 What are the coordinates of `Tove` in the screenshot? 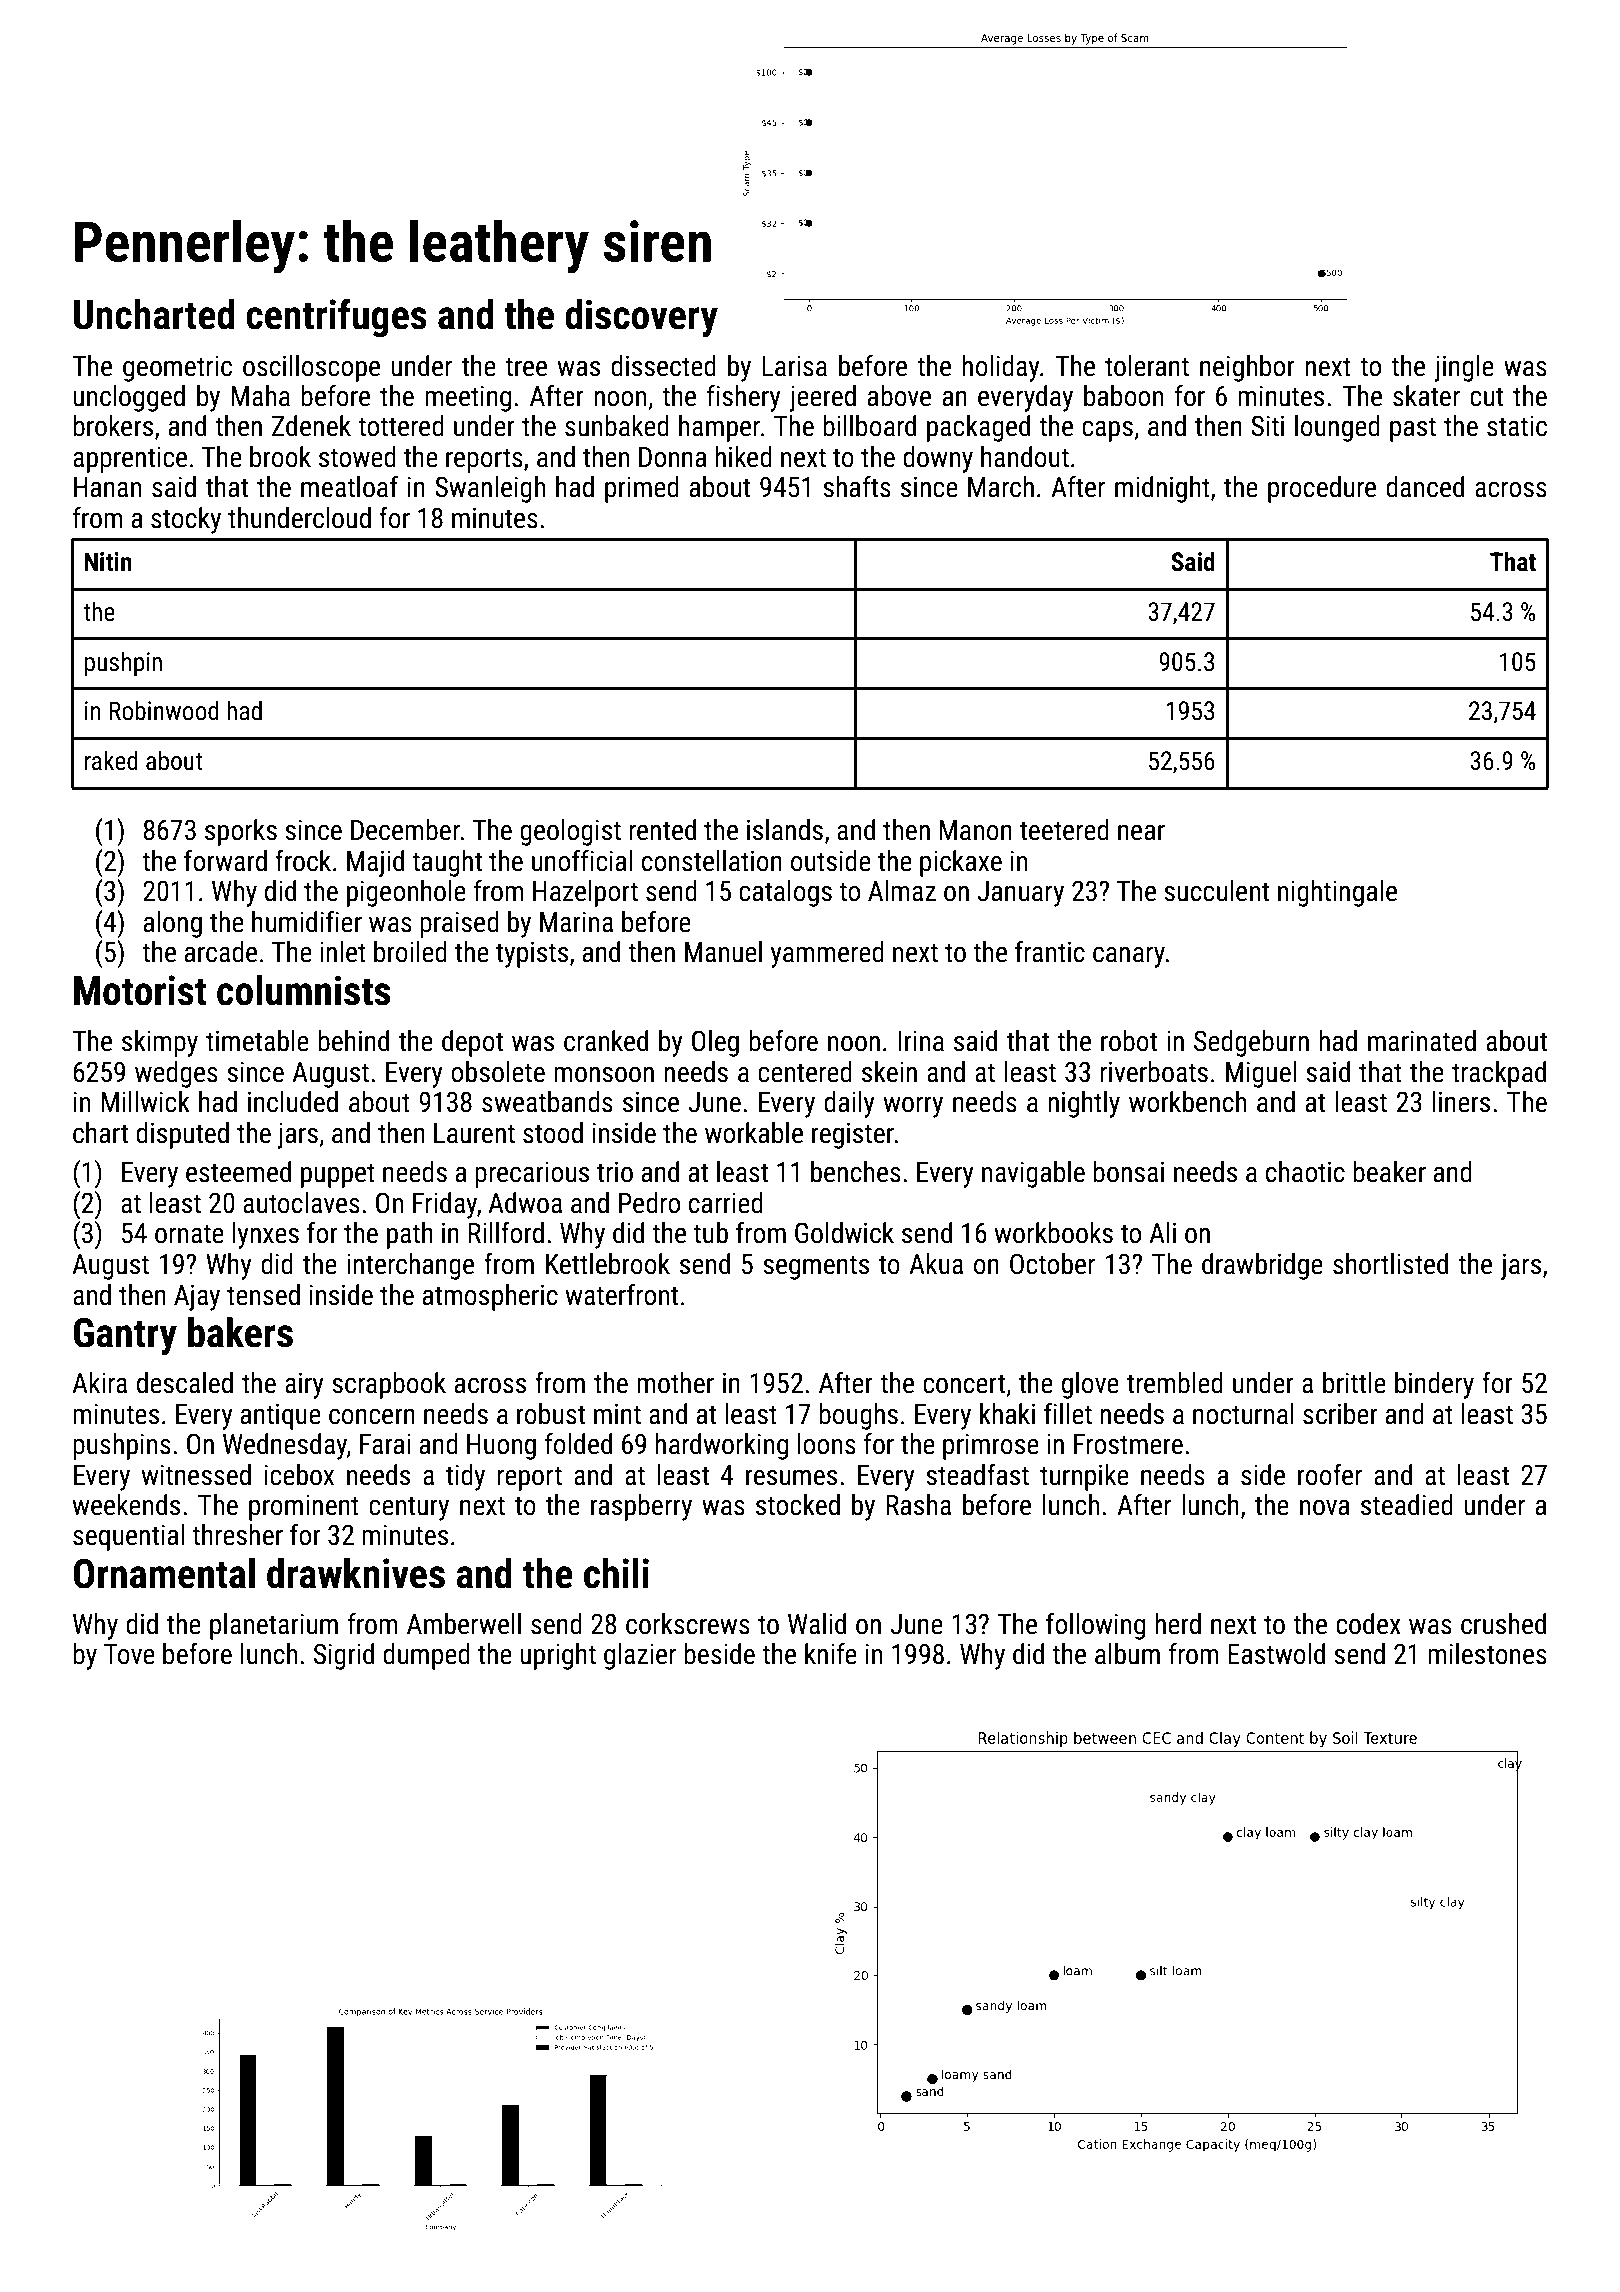 It's located at (129, 1654).
